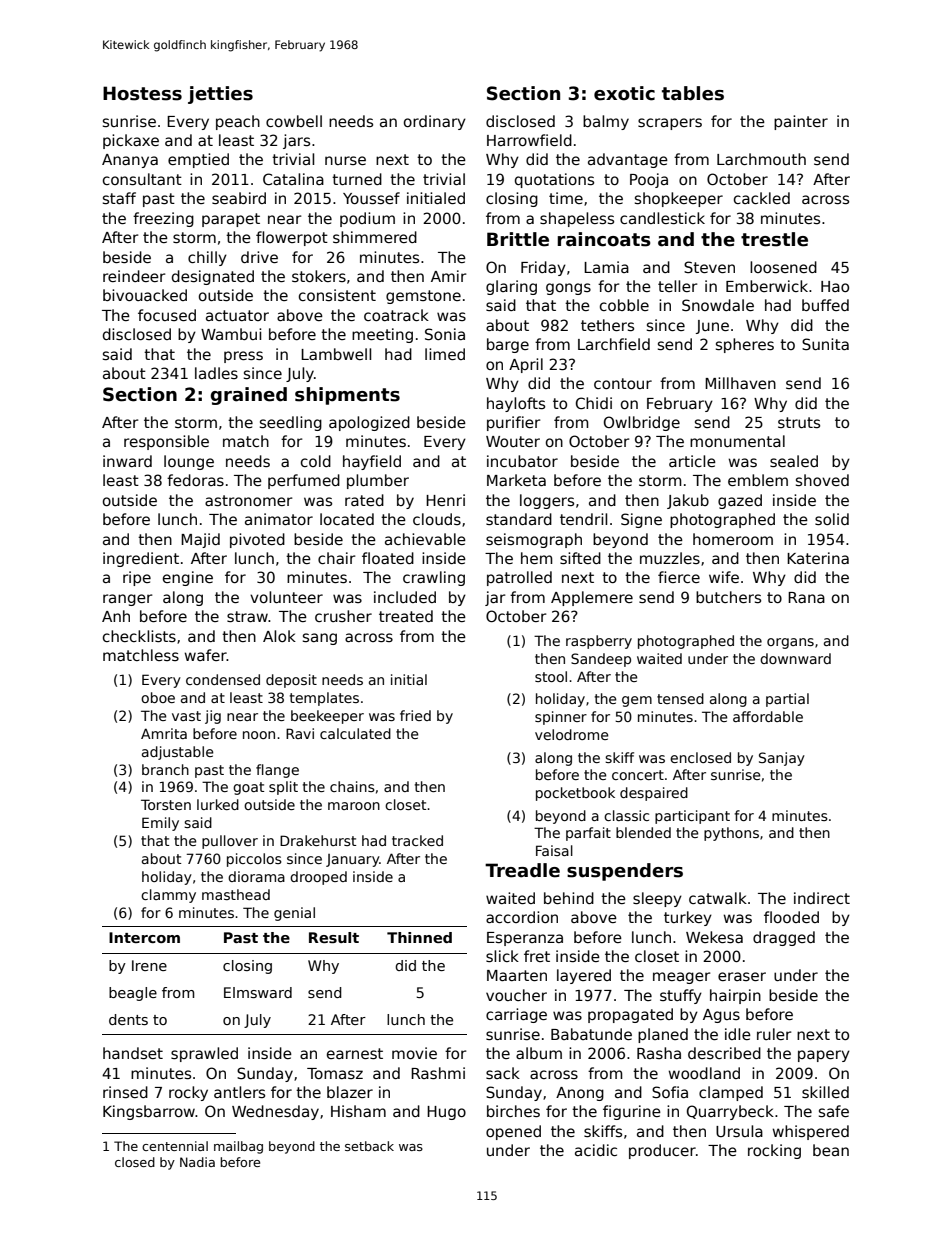 This screenshot has width=952, height=1233. I want to click on fried, so click(415, 715).
